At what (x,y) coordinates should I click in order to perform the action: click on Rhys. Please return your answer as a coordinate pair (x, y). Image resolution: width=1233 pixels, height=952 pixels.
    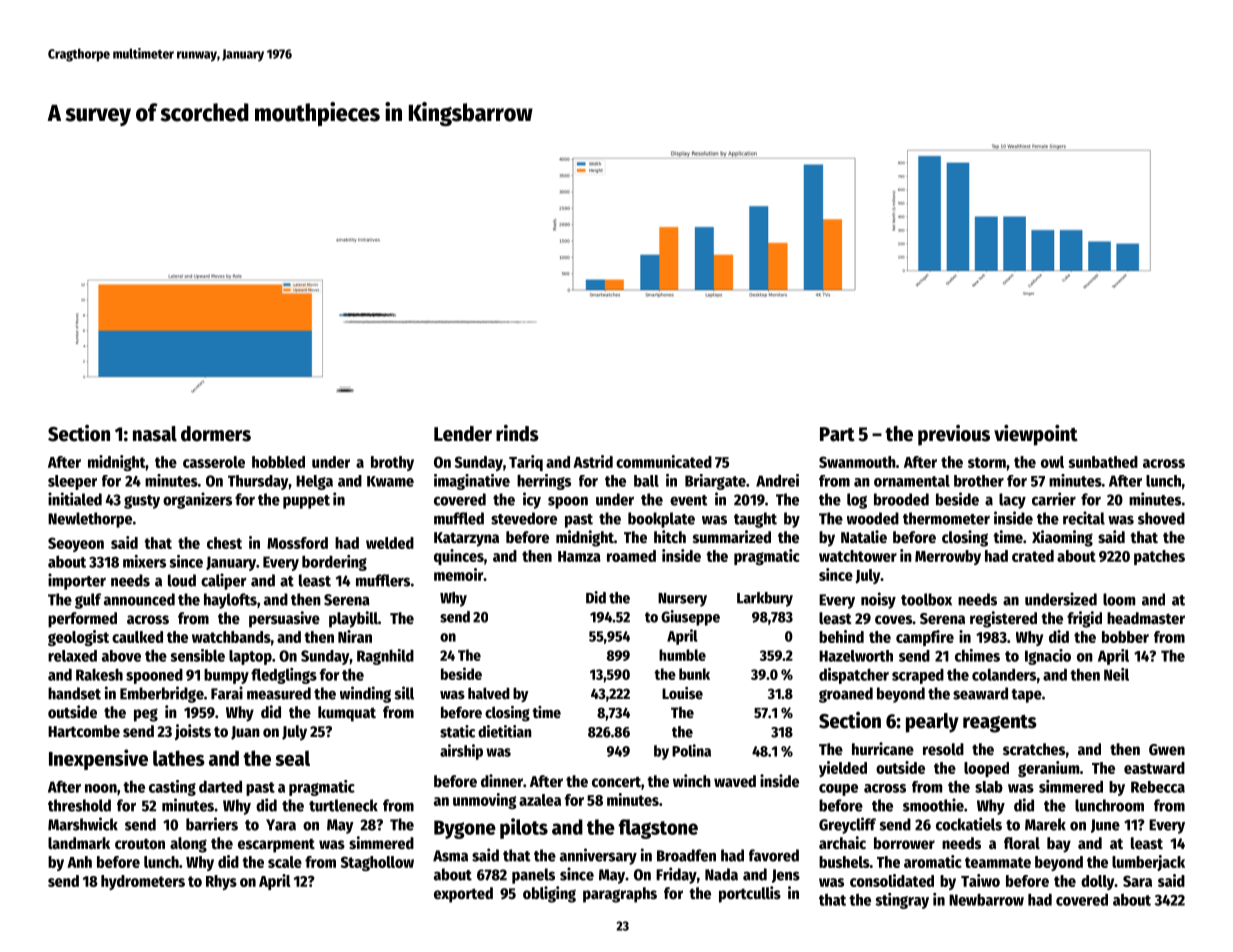
    Looking at the image, I should click on (221, 882).
